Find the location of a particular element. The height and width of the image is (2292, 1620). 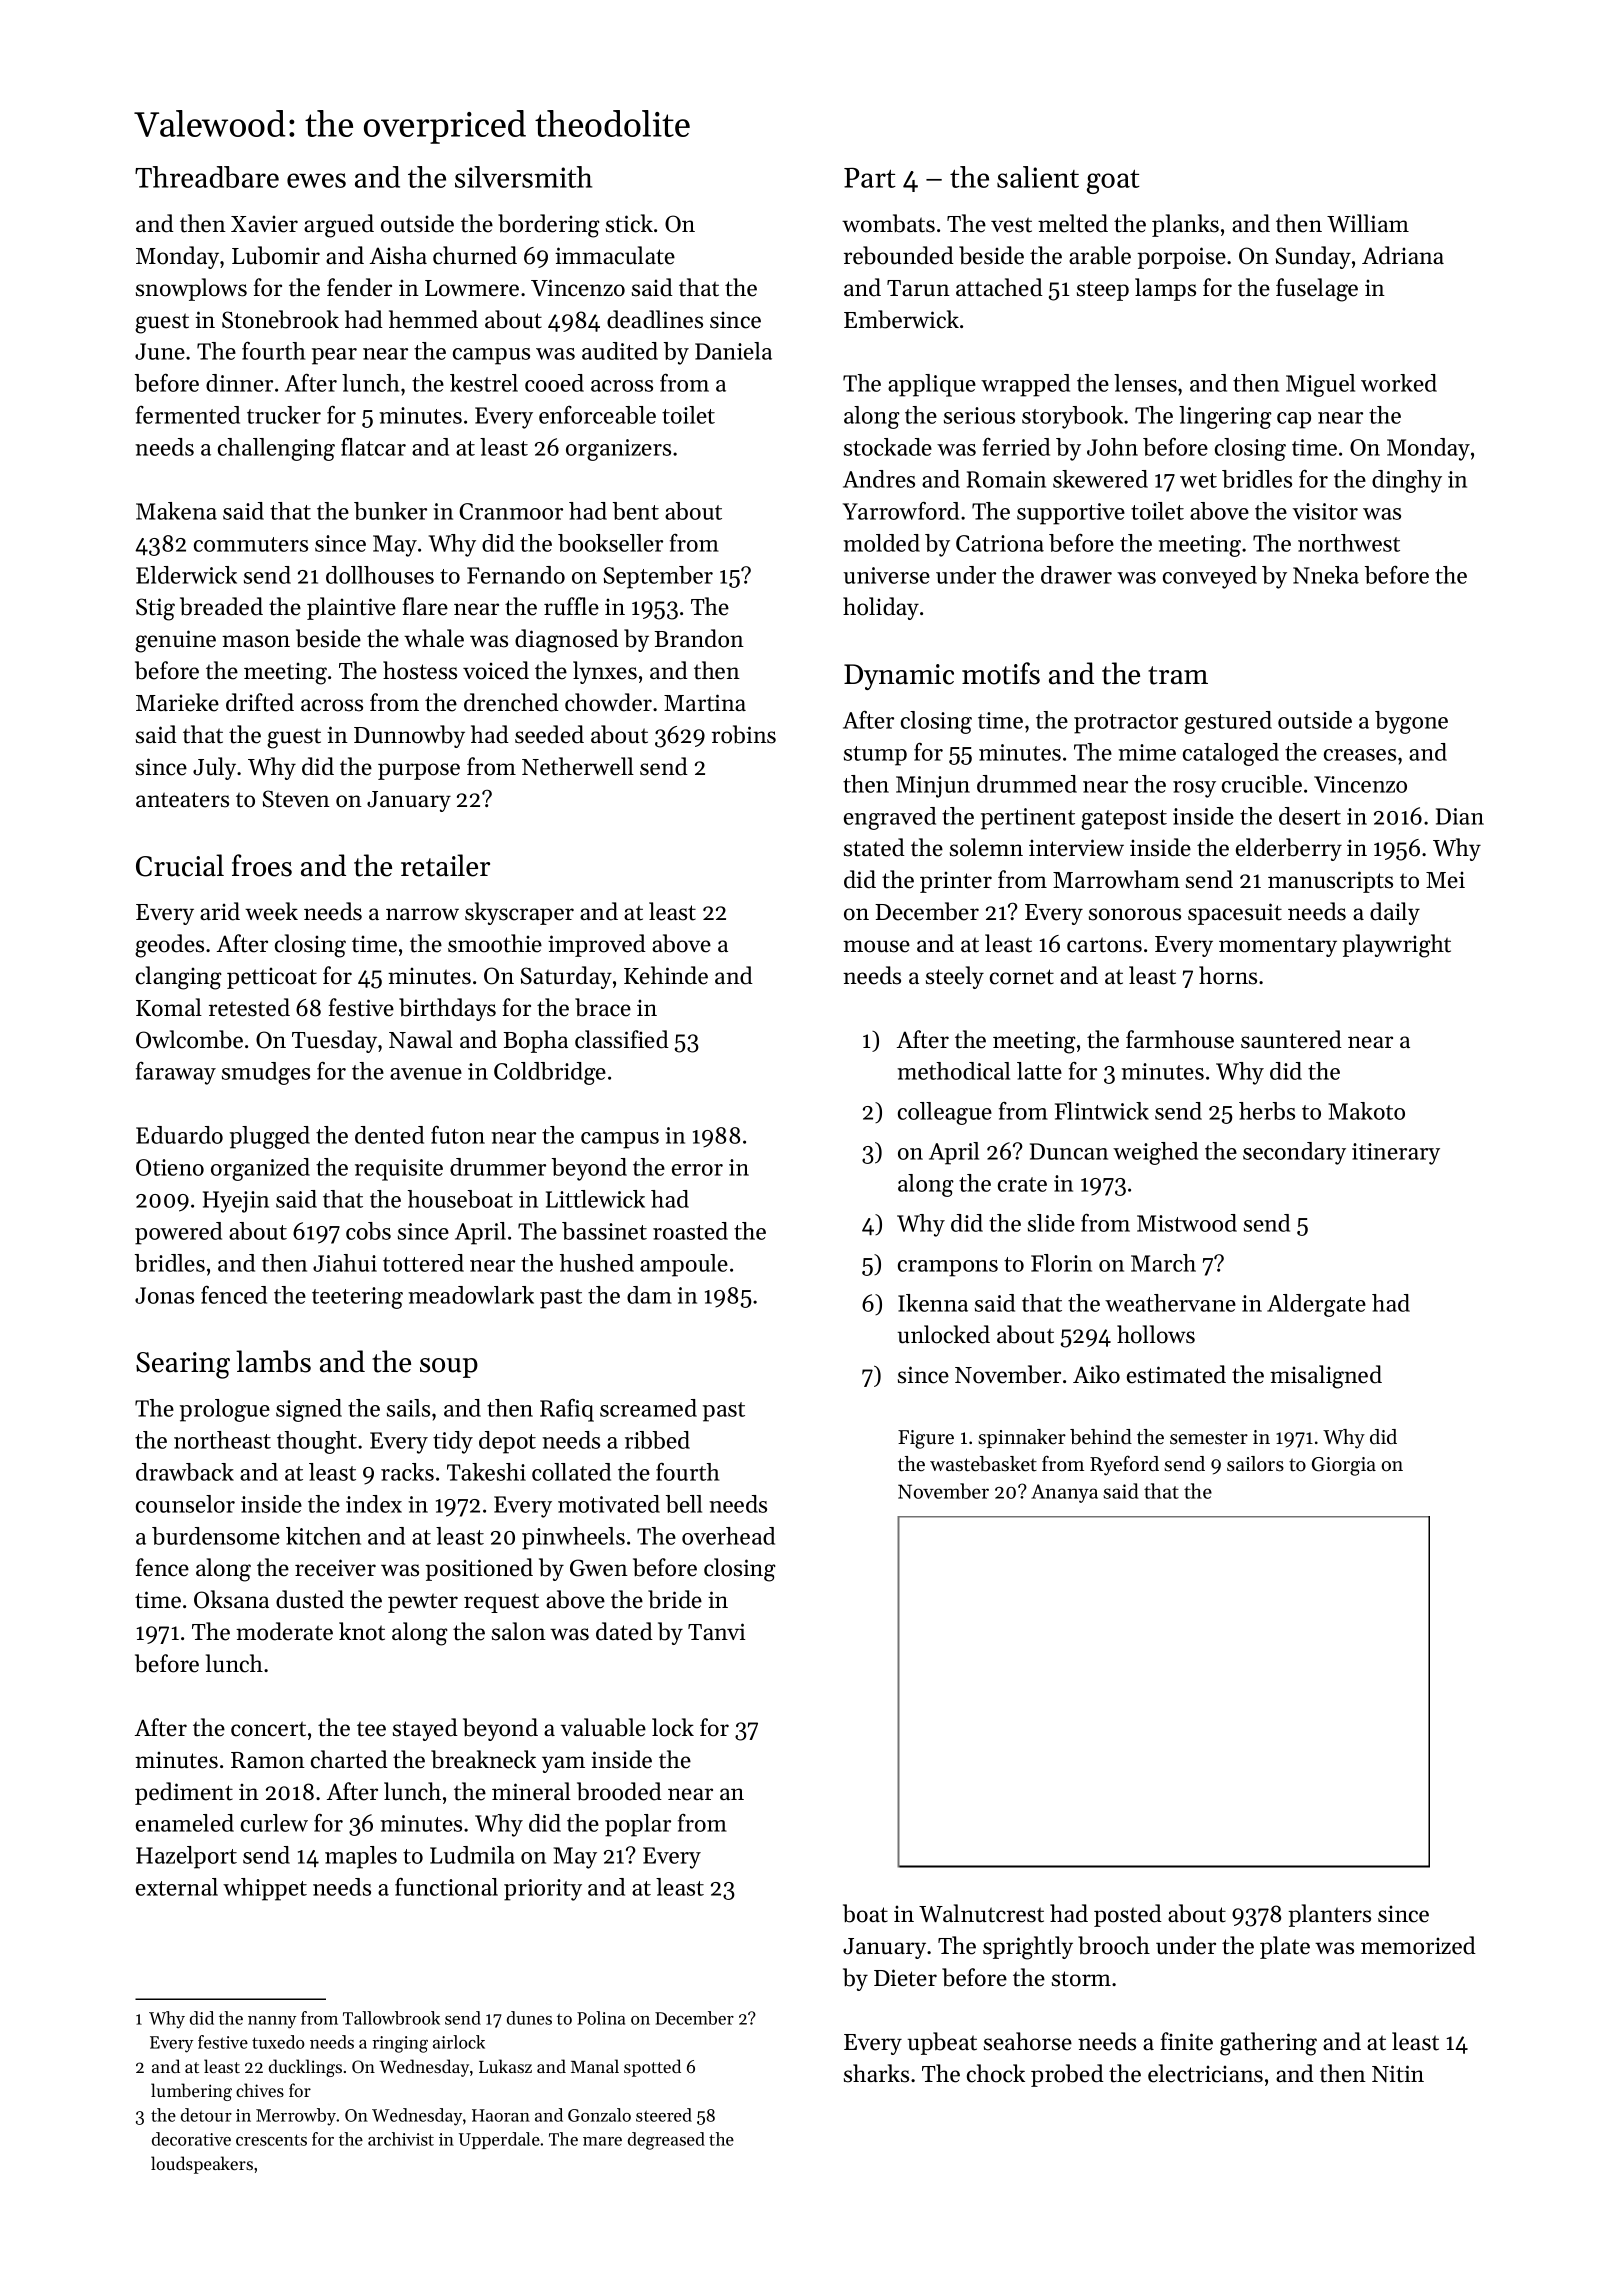

William is located at coordinates (1368, 223).
